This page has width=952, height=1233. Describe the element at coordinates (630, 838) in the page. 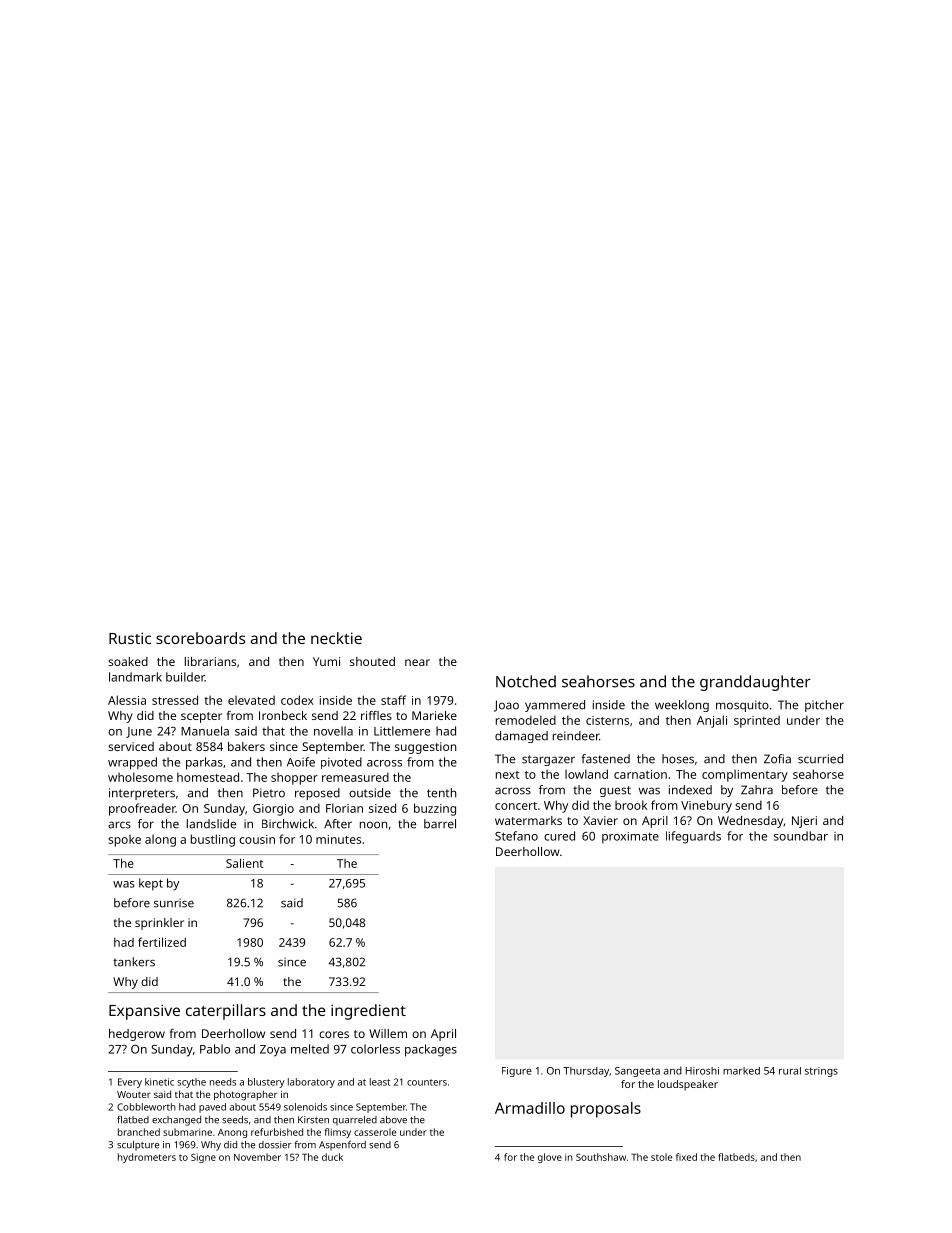

I see `proximate` at that location.
